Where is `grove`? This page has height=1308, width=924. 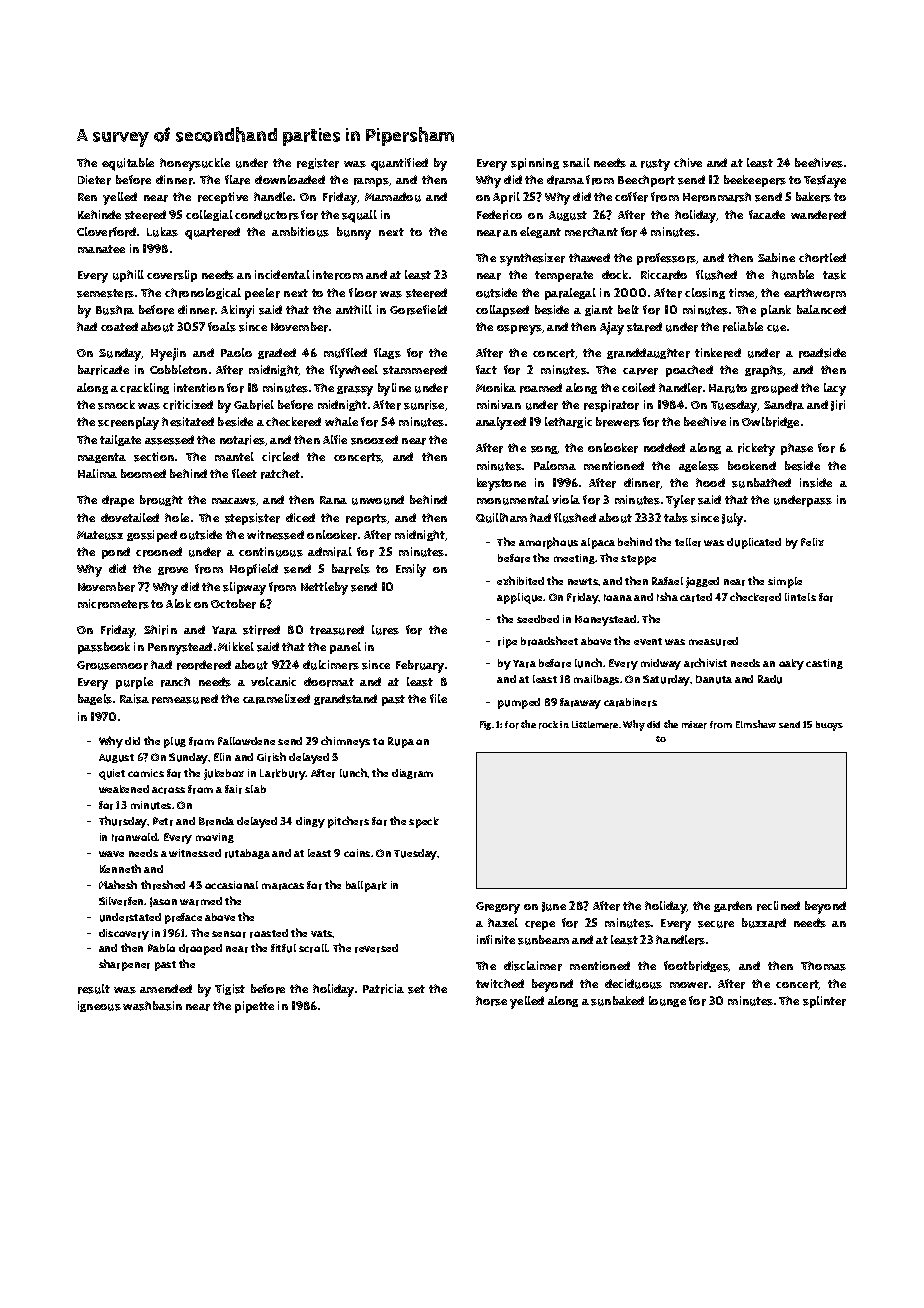 grove is located at coordinates (173, 571).
